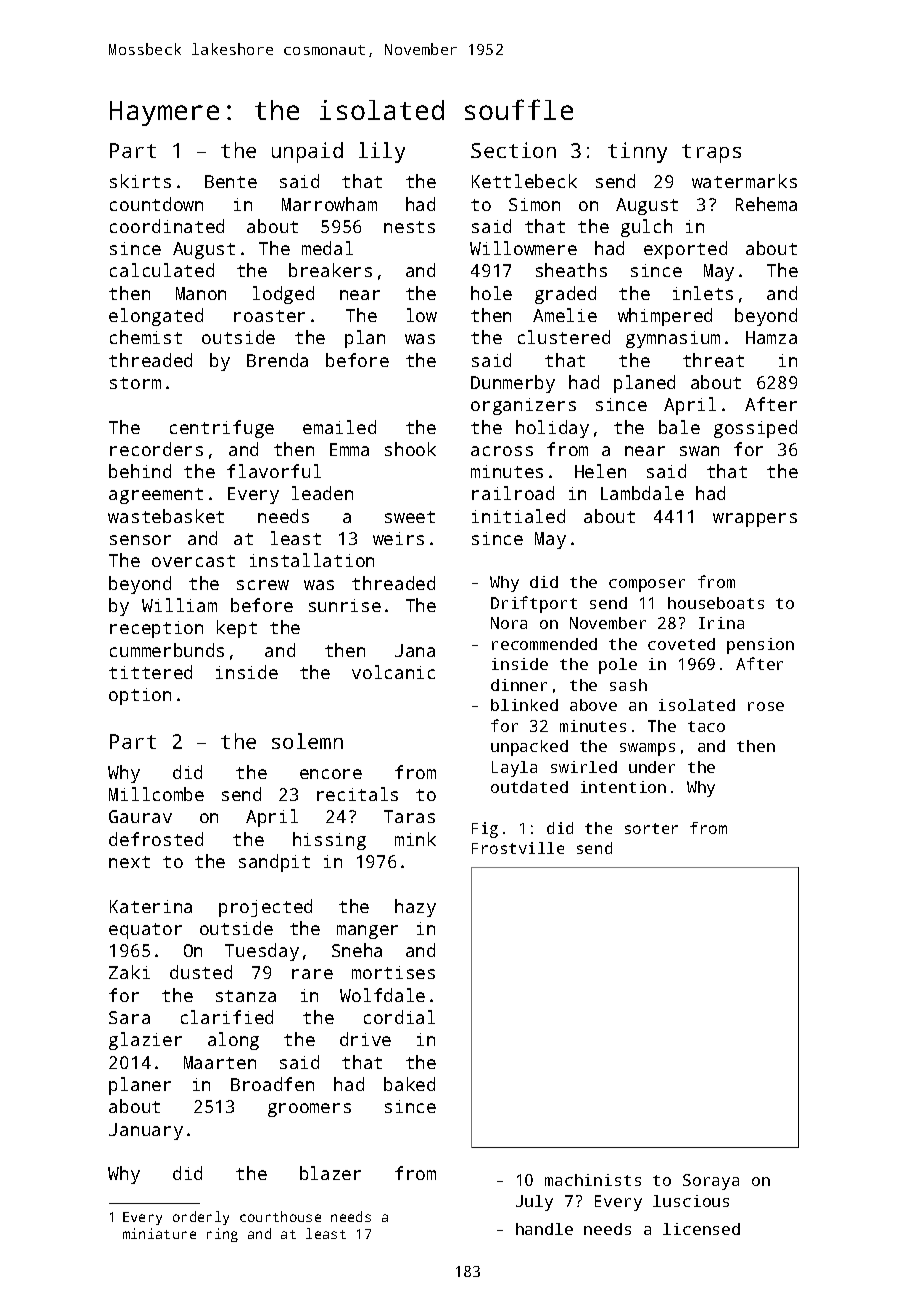 The width and height of the page is (908, 1316). Describe the element at coordinates (265, 908) in the page. I see `projected` at that location.
